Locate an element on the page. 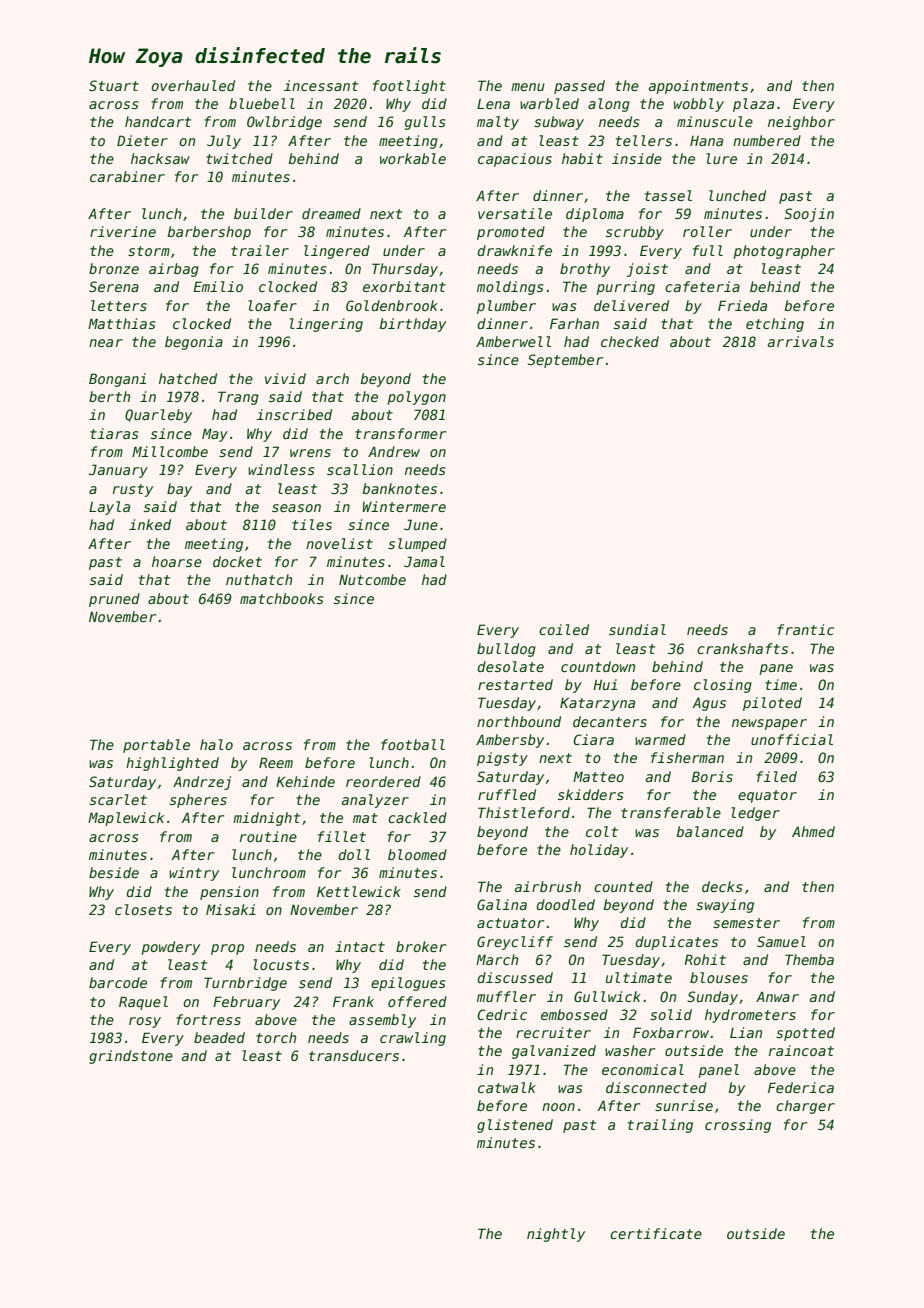 This document has width=924, height=1308. habit is located at coordinates (582, 158).
